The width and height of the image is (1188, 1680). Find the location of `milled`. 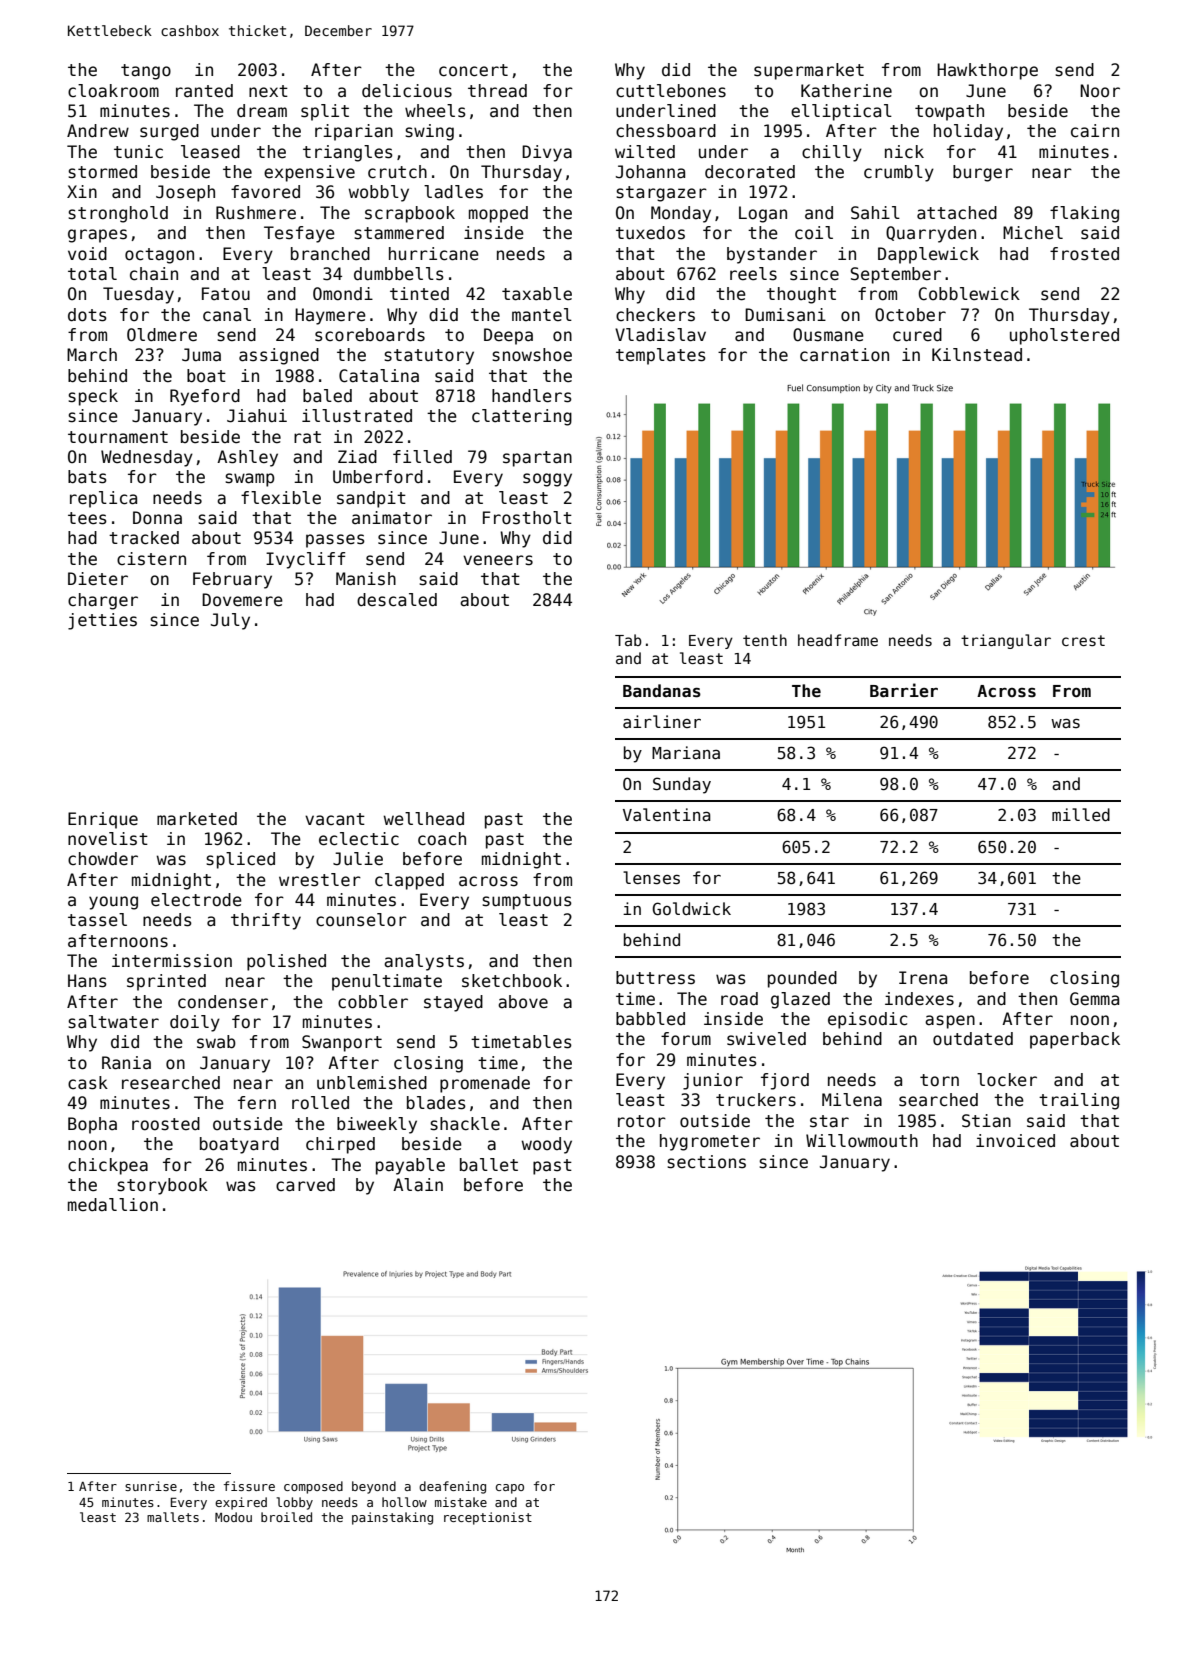

milled is located at coordinates (1081, 814).
